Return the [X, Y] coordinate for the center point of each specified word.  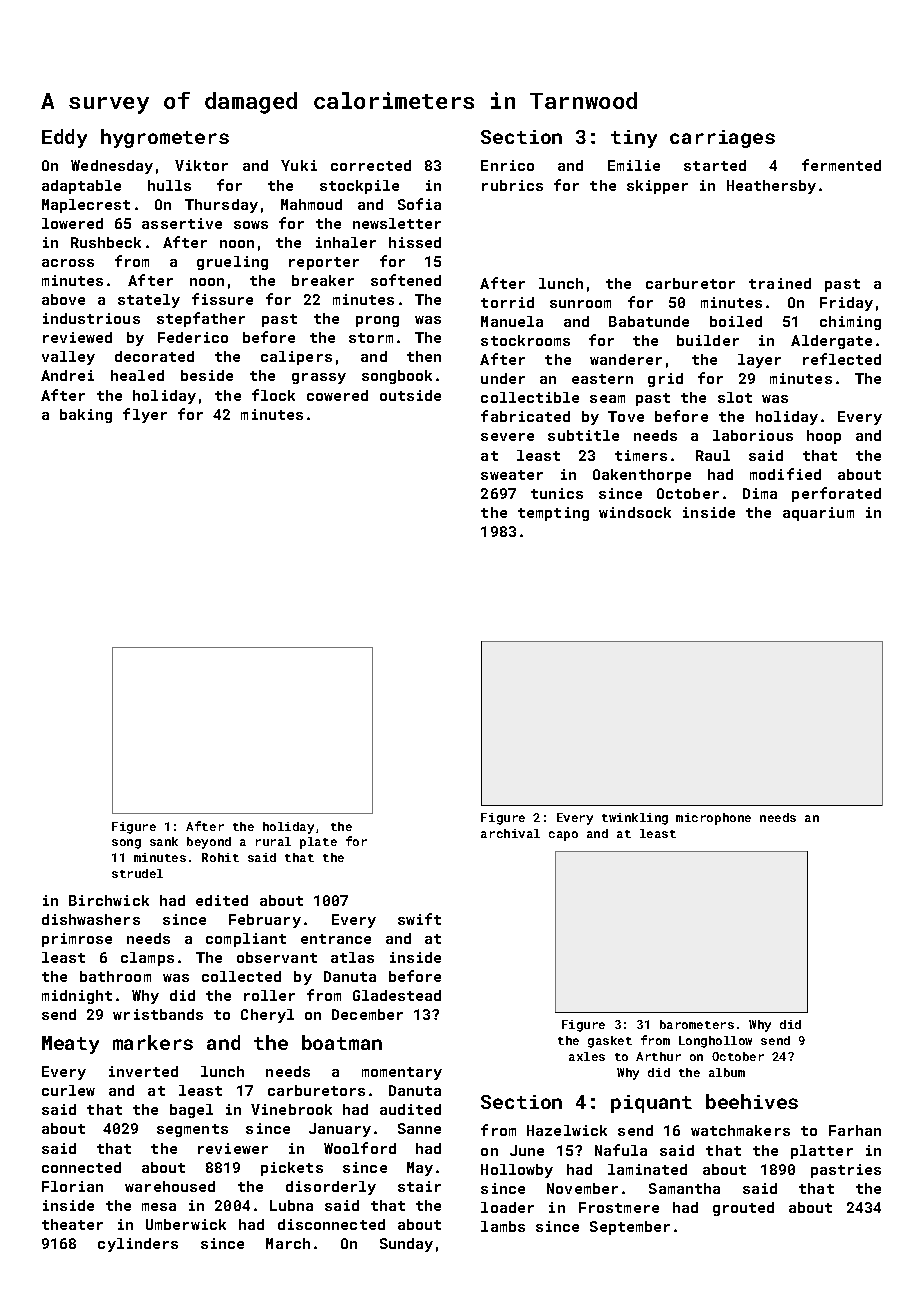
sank [164, 841]
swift [419, 919]
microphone [713, 819]
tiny [634, 139]
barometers [697, 1024]
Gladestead [397, 995]
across [68, 263]
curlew [68, 1090]
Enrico [507, 165]
